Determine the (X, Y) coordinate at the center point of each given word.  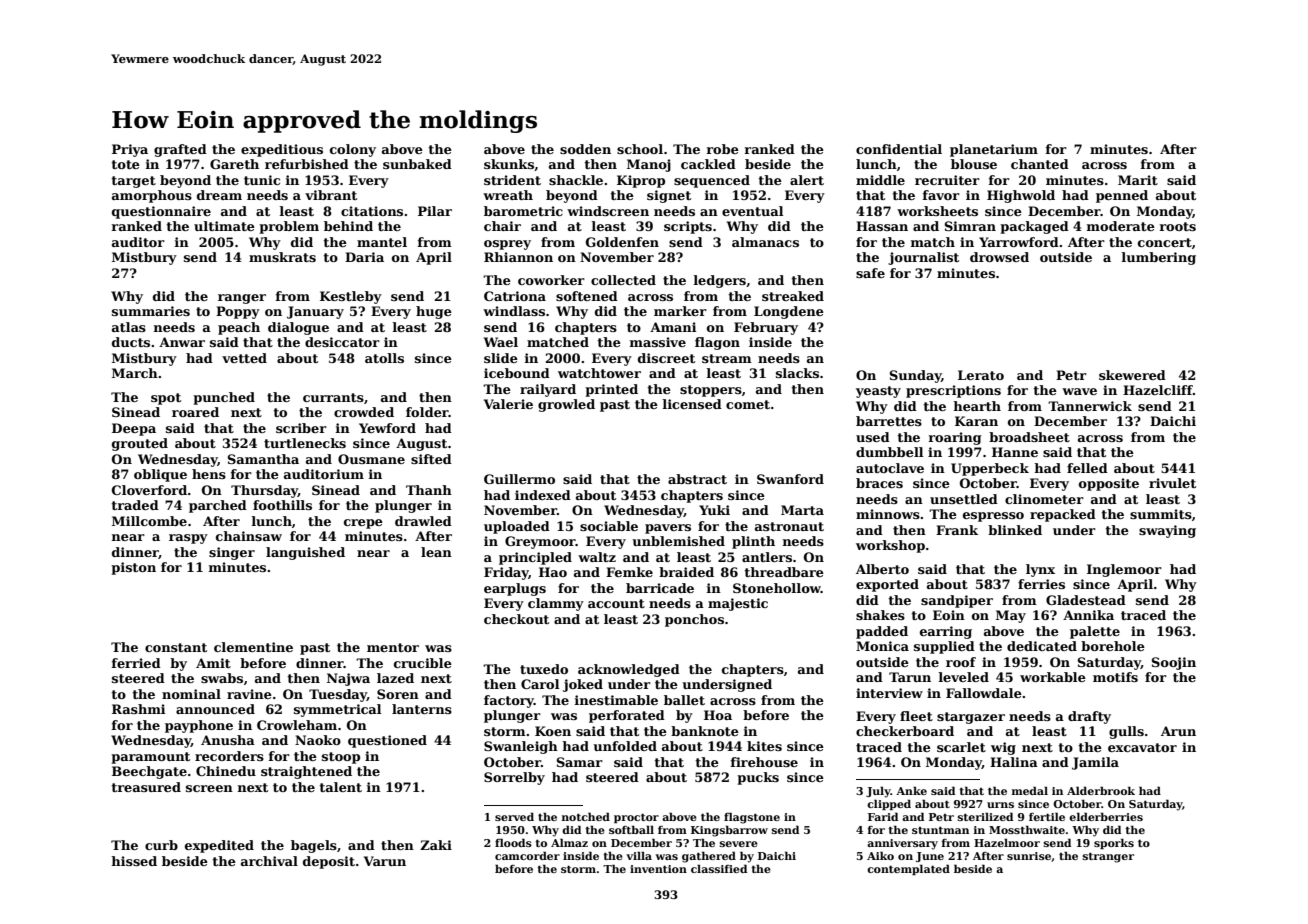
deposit (329, 862)
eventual (752, 211)
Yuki (714, 510)
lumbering (1159, 258)
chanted (1040, 164)
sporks (1114, 843)
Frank (957, 530)
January (315, 312)
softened (587, 296)
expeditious (282, 150)
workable (1053, 677)
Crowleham (297, 725)
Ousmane (371, 459)
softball (631, 829)
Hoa (718, 715)
